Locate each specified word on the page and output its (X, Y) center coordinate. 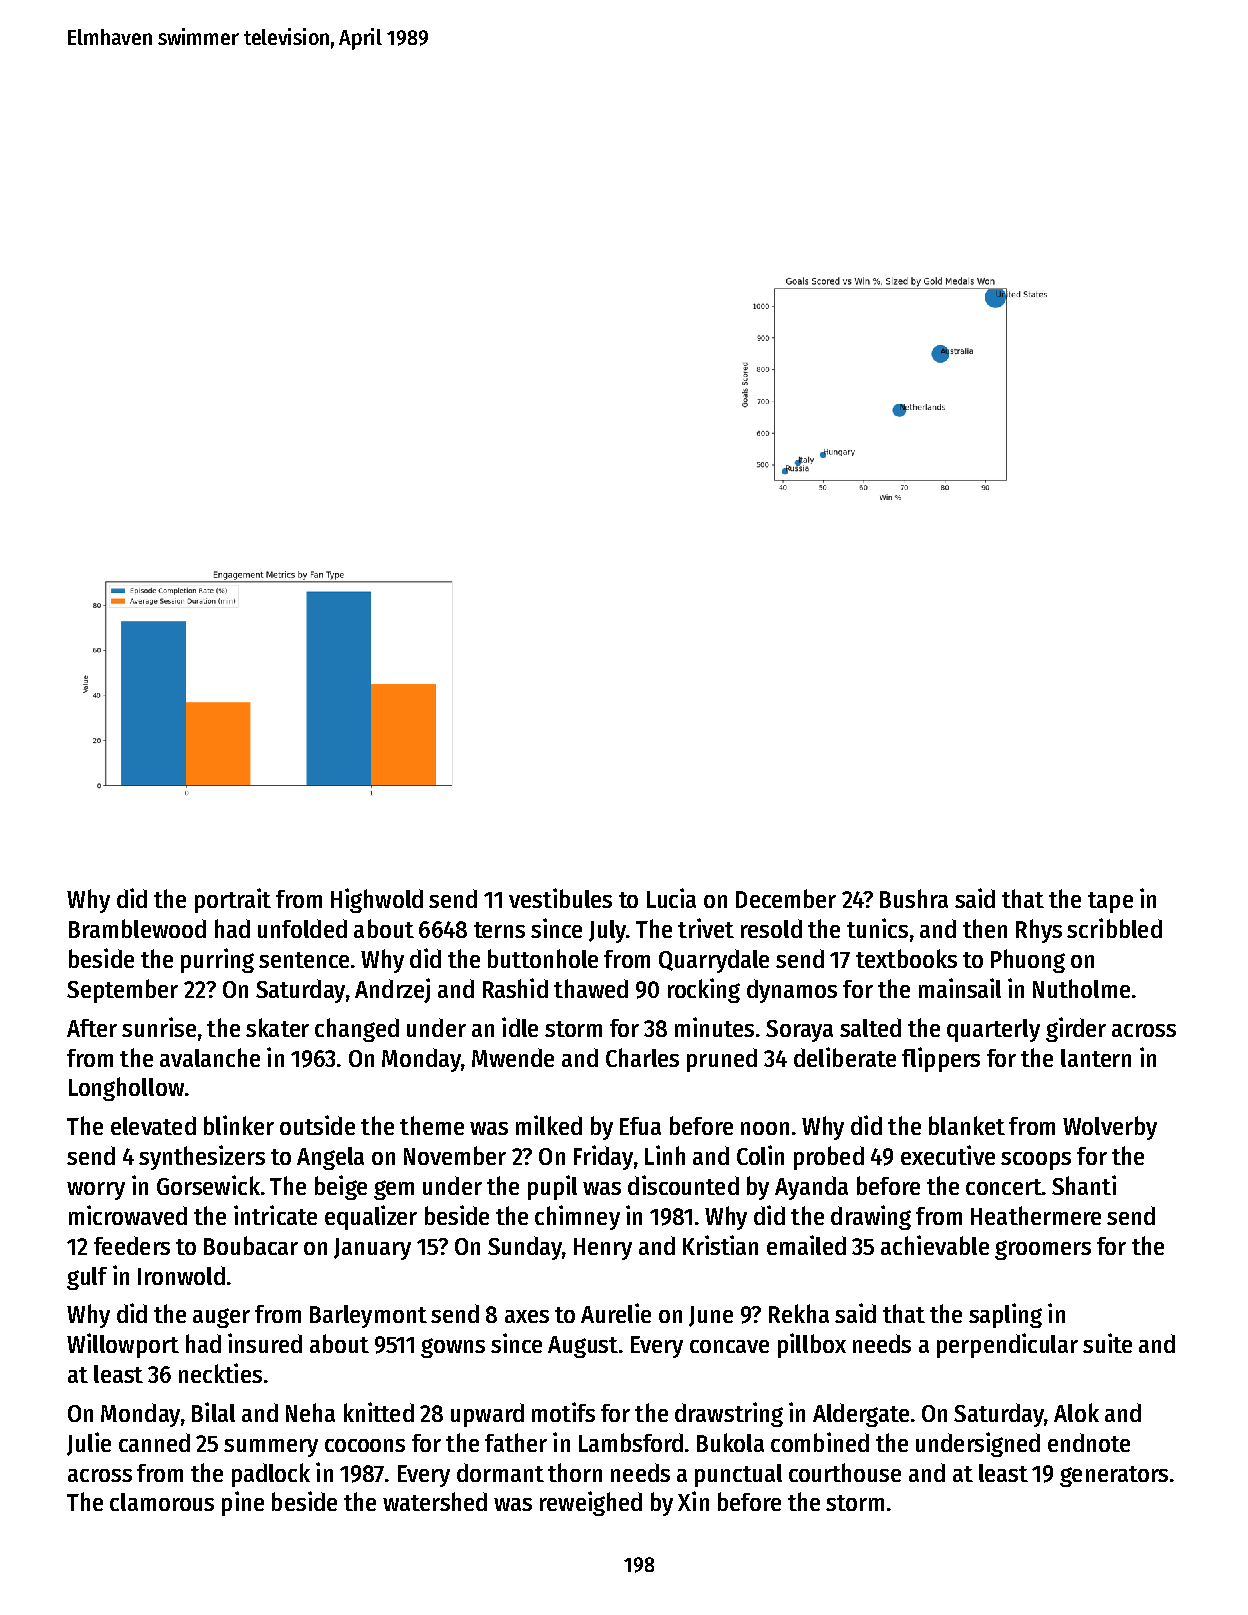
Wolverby (1110, 1128)
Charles (642, 1057)
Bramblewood (137, 928)
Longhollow (126, 1089)
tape (1110, 902)
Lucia (671, 898)
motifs (563, 1412)
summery (271, 1448)
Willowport (123, 1345)
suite (1107, 1343)
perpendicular (1007, 1345)
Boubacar (251, 1245)
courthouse (845, 1472)
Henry (603, 1249)
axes (527, 1316)
